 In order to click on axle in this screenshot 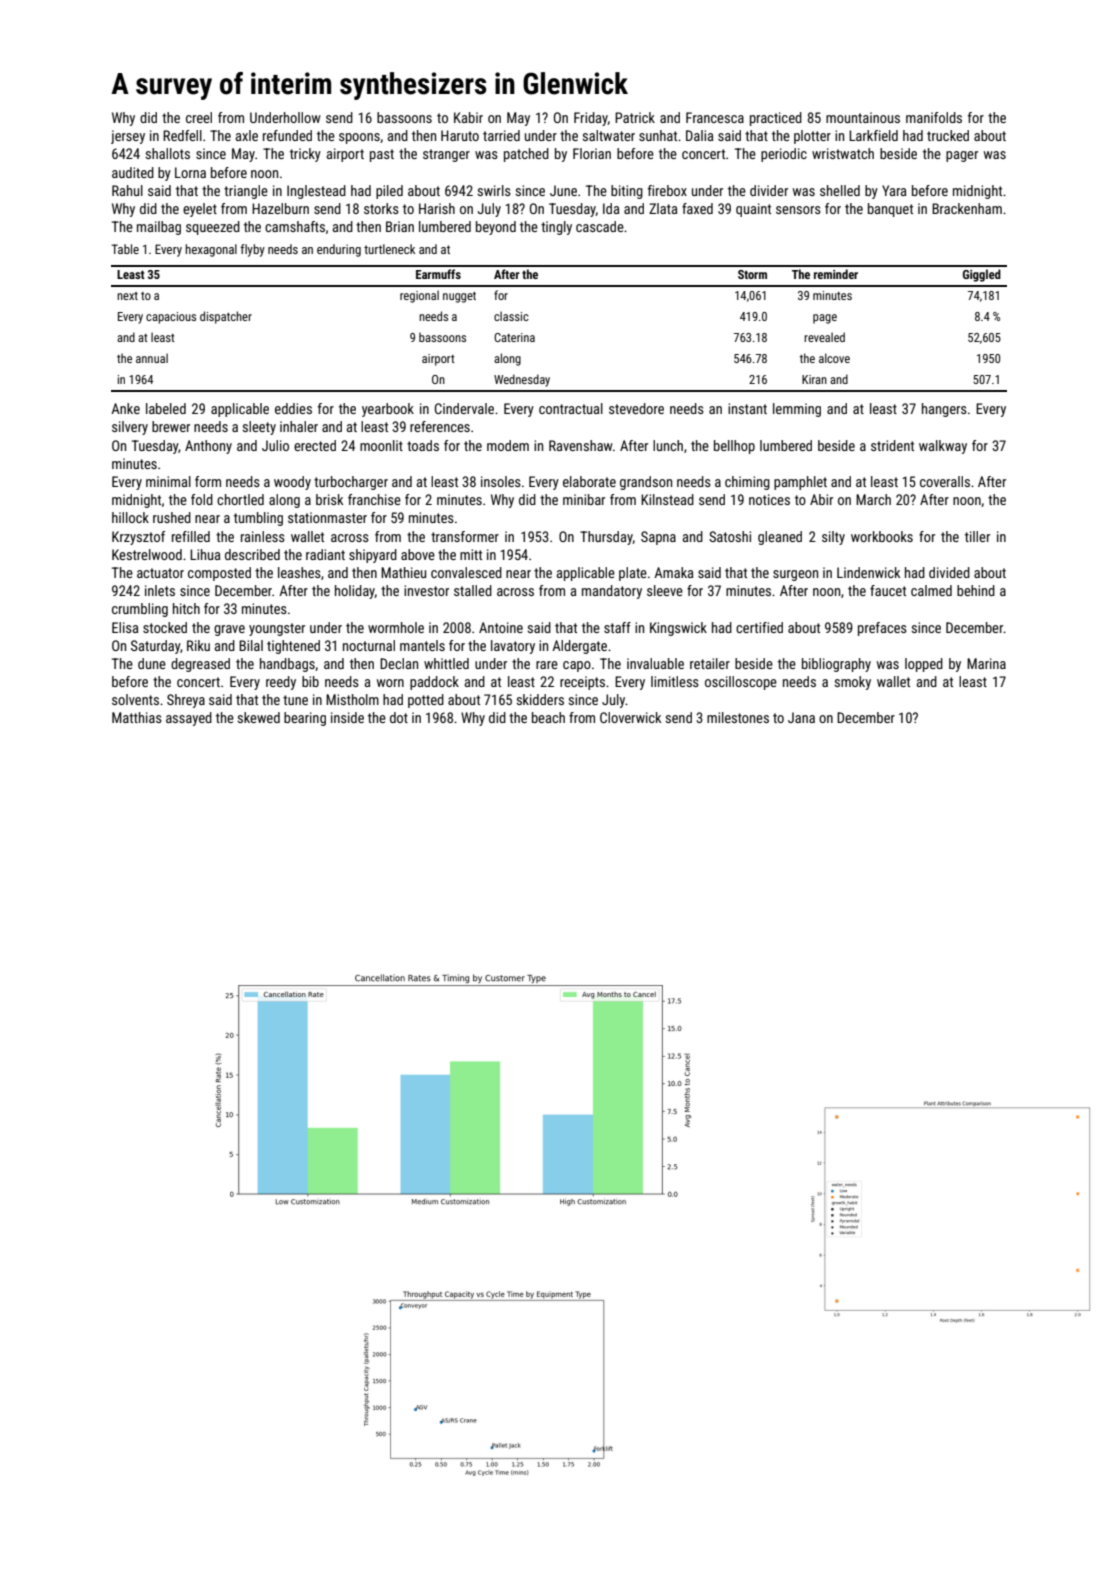, I will do `click(247, 135)`.
